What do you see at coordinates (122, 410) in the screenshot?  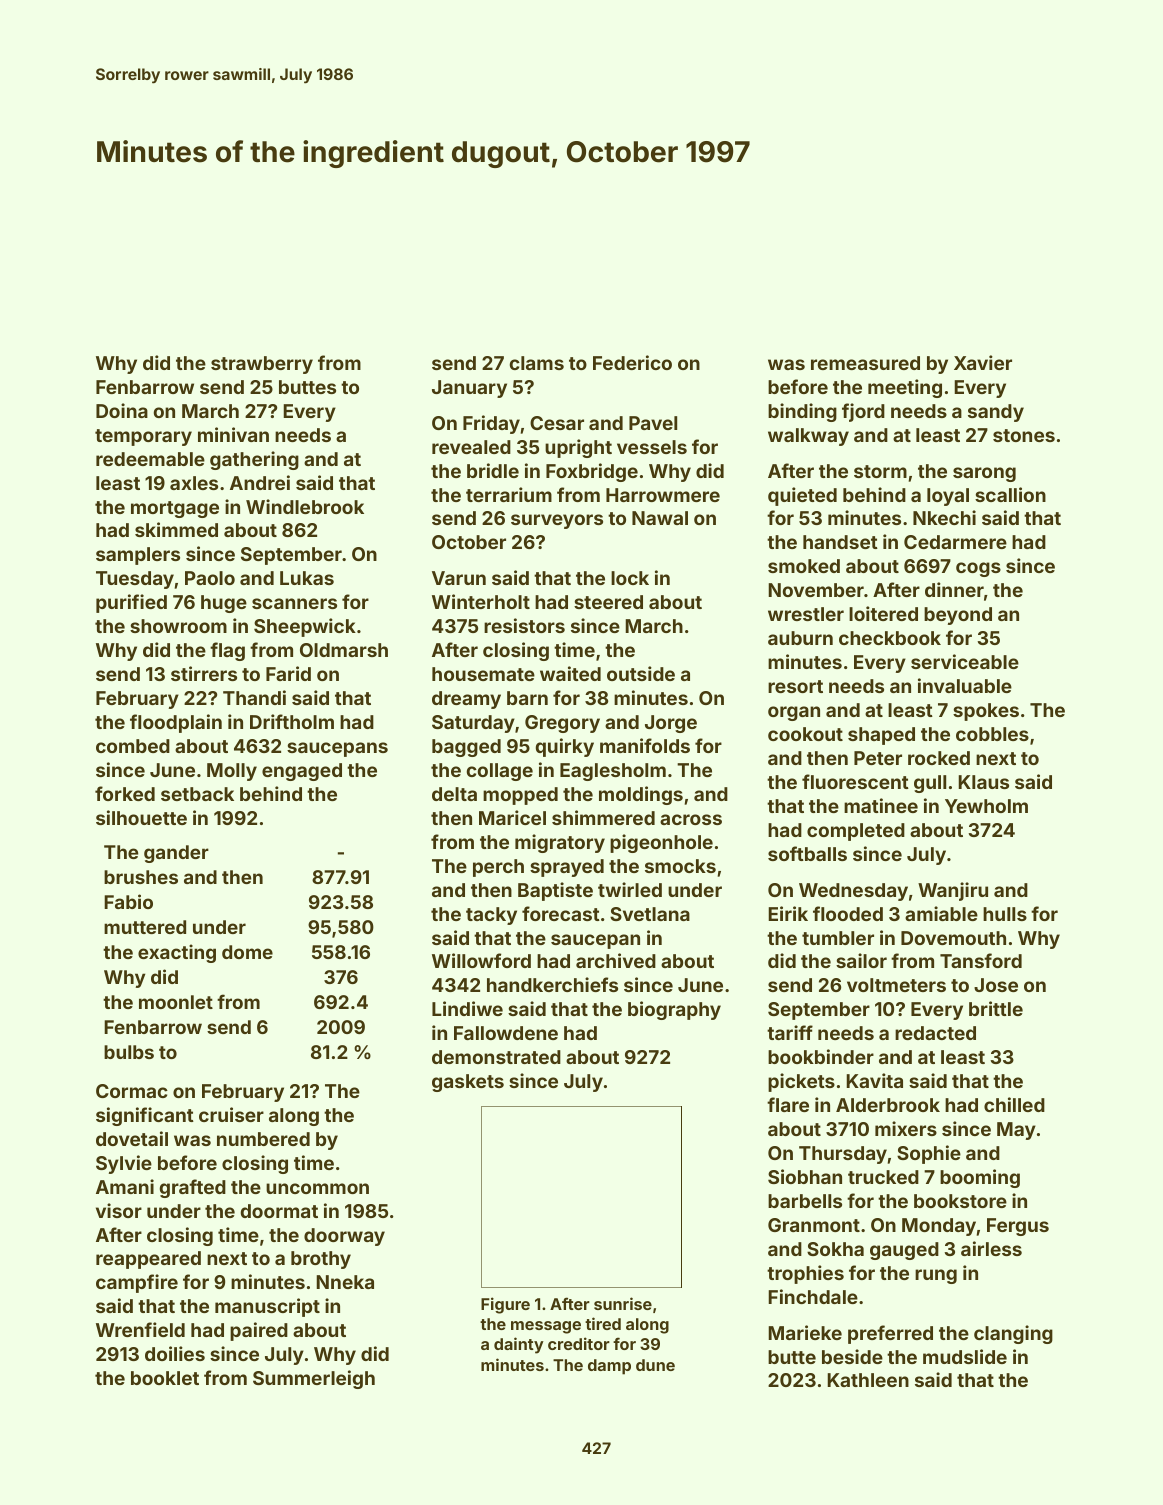 I see `Doina` at bounding box center [122, 410].
